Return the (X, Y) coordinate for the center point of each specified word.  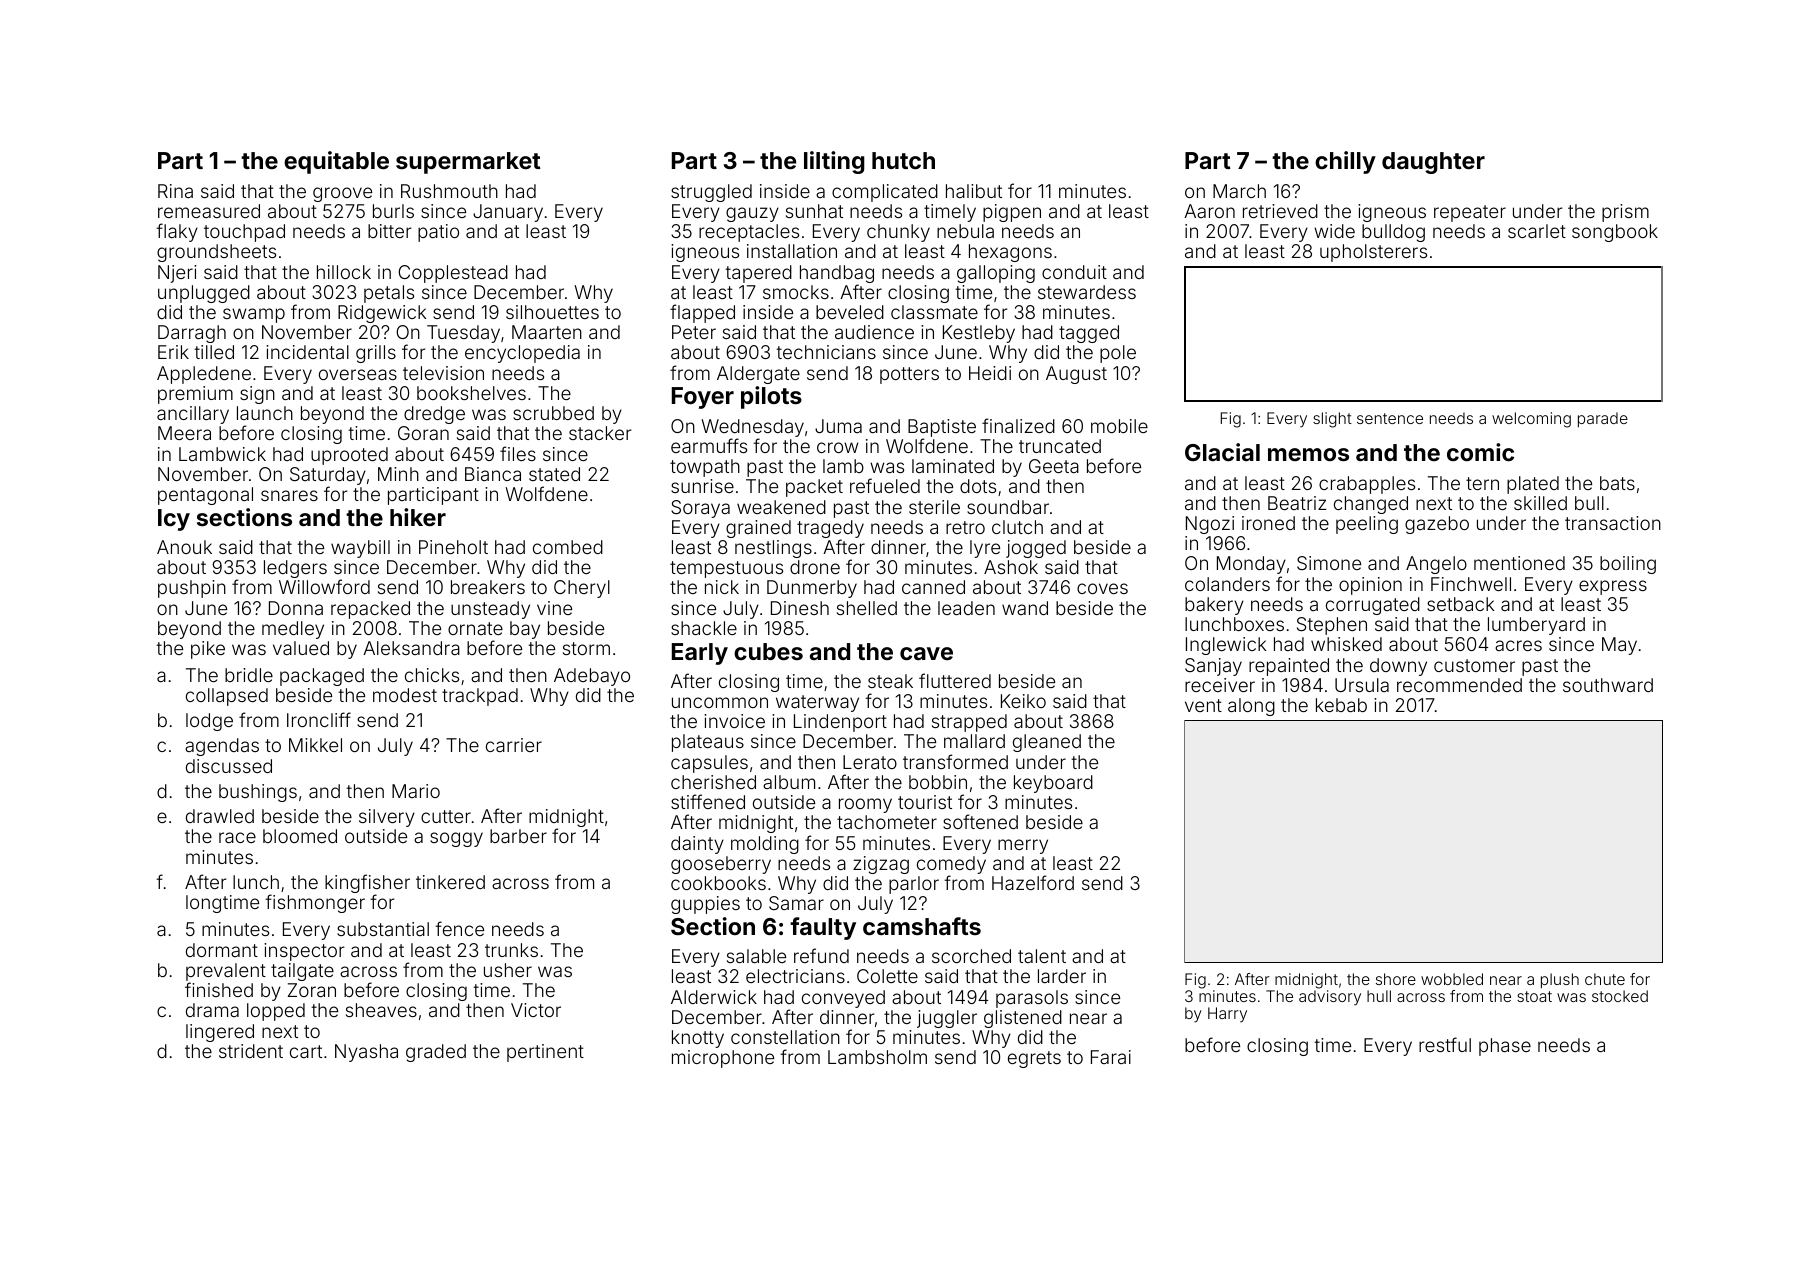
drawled (220, 816)
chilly (1345, 162)
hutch (903, 160)
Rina (175, 191)
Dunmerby (812, 589)
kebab (1341, 705)
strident (251, 1051)
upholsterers (1373, 253)
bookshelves (471, 393)
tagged (1089, 334)
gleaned (1047, 743)
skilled (1540, 503)
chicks (432, 675)
